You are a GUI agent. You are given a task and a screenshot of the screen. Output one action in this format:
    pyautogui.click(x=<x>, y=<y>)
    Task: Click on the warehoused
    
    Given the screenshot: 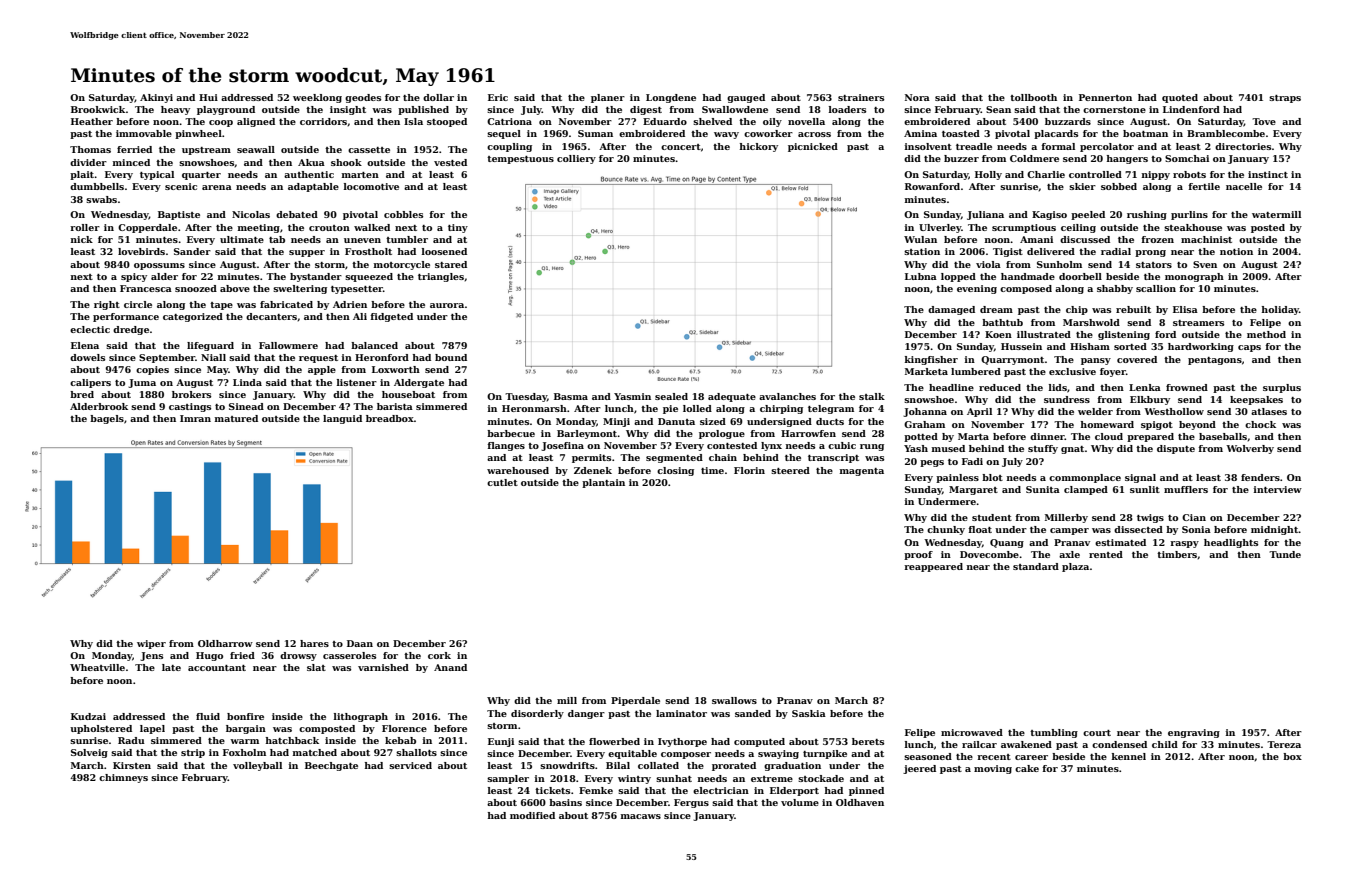 What is the action you would take?
    pyautogui.click(x=518, y=470)
